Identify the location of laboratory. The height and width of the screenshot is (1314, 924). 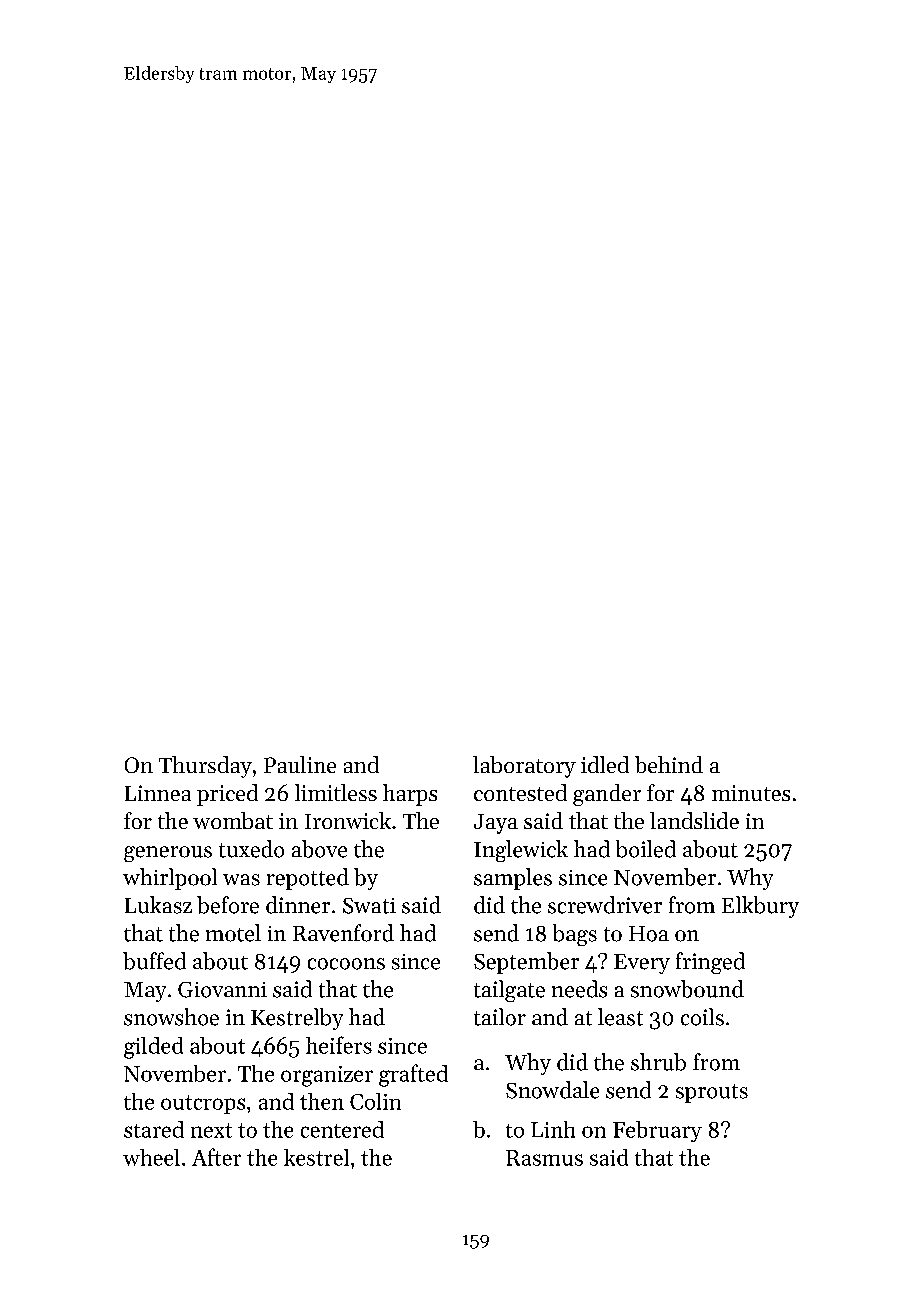
(524, 767).
